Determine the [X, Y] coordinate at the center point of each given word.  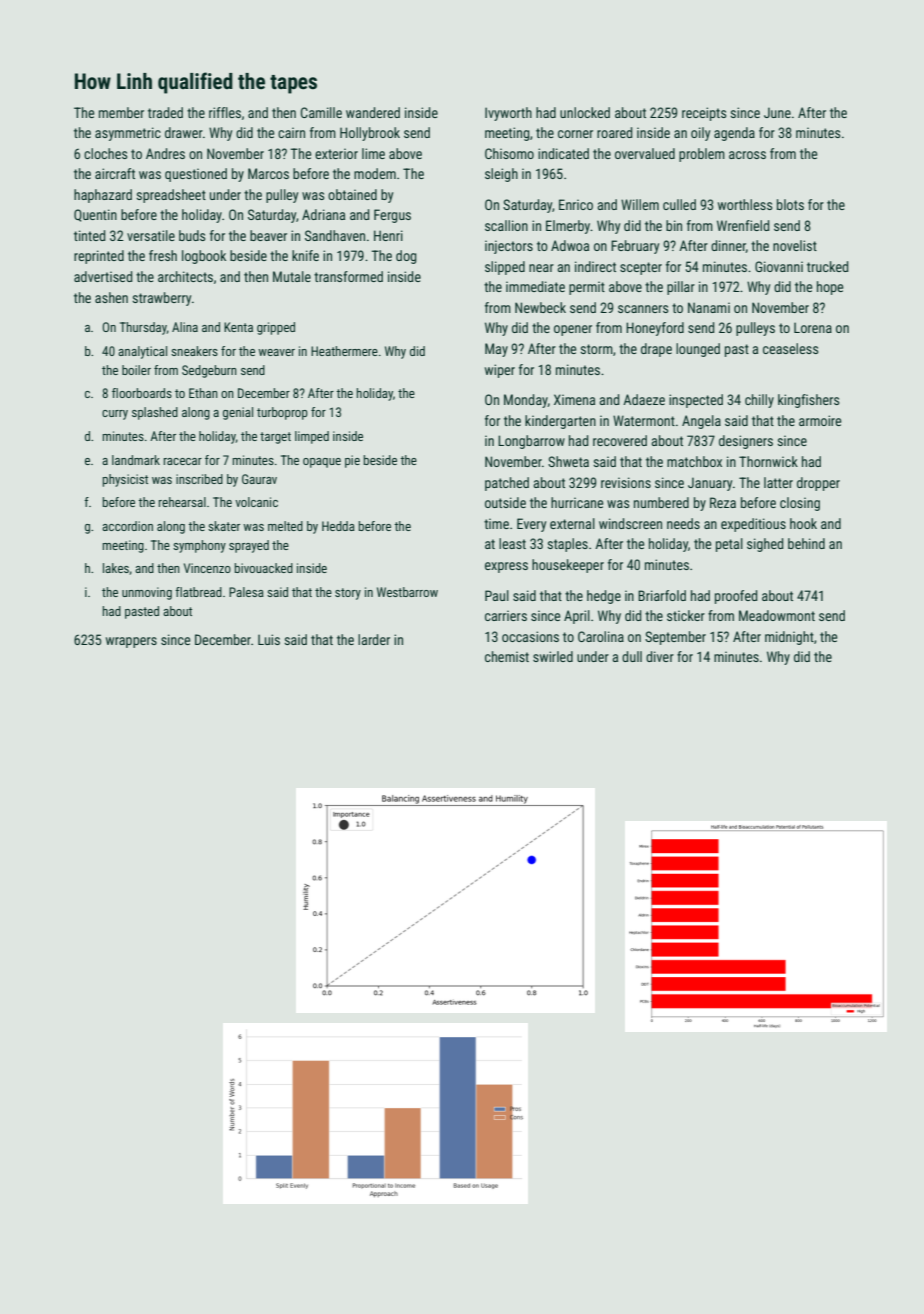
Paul [497, 595]
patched [507, 484]
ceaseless [790, 348]
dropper [818, 484]
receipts [704, 114]
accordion [127, 526]
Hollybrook [370, 134]
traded [165, 112]
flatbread [198, 592]
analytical [142, 352]
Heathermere [344, 351]
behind [806, 543]
